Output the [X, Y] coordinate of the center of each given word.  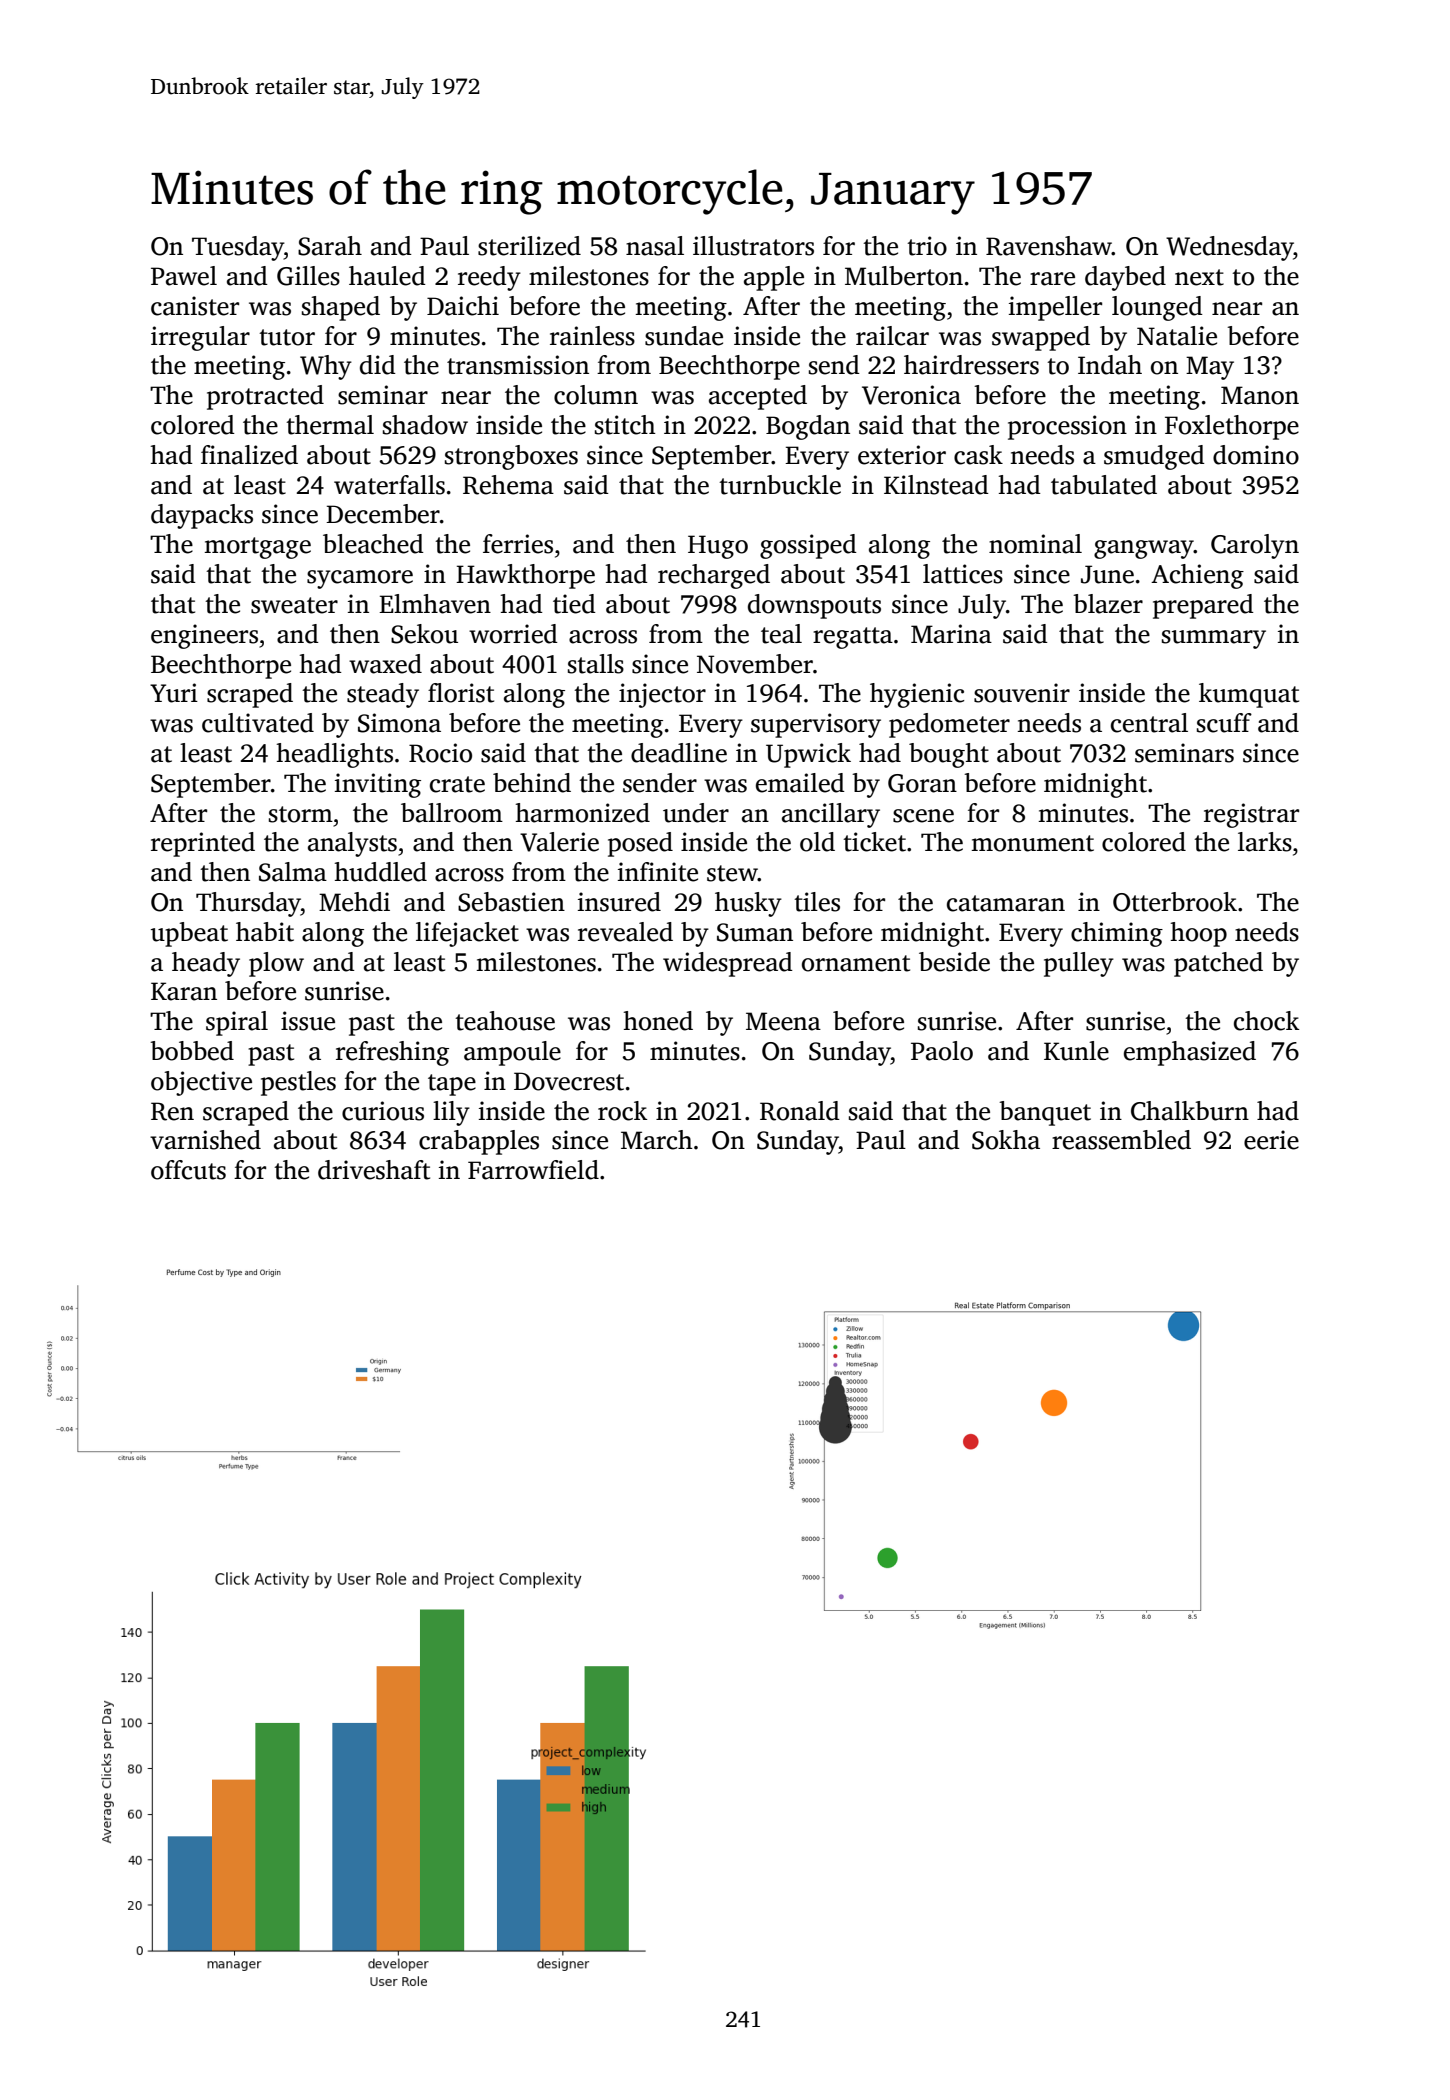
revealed [625, 932]
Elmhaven [435, 604]
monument [1032, 843]
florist [461, 693]
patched [1218, 964]
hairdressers [971, 365]
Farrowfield [533, 1170]
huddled [380, 872]
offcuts [188, 1170]
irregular [200, 338]
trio [927, 246]
